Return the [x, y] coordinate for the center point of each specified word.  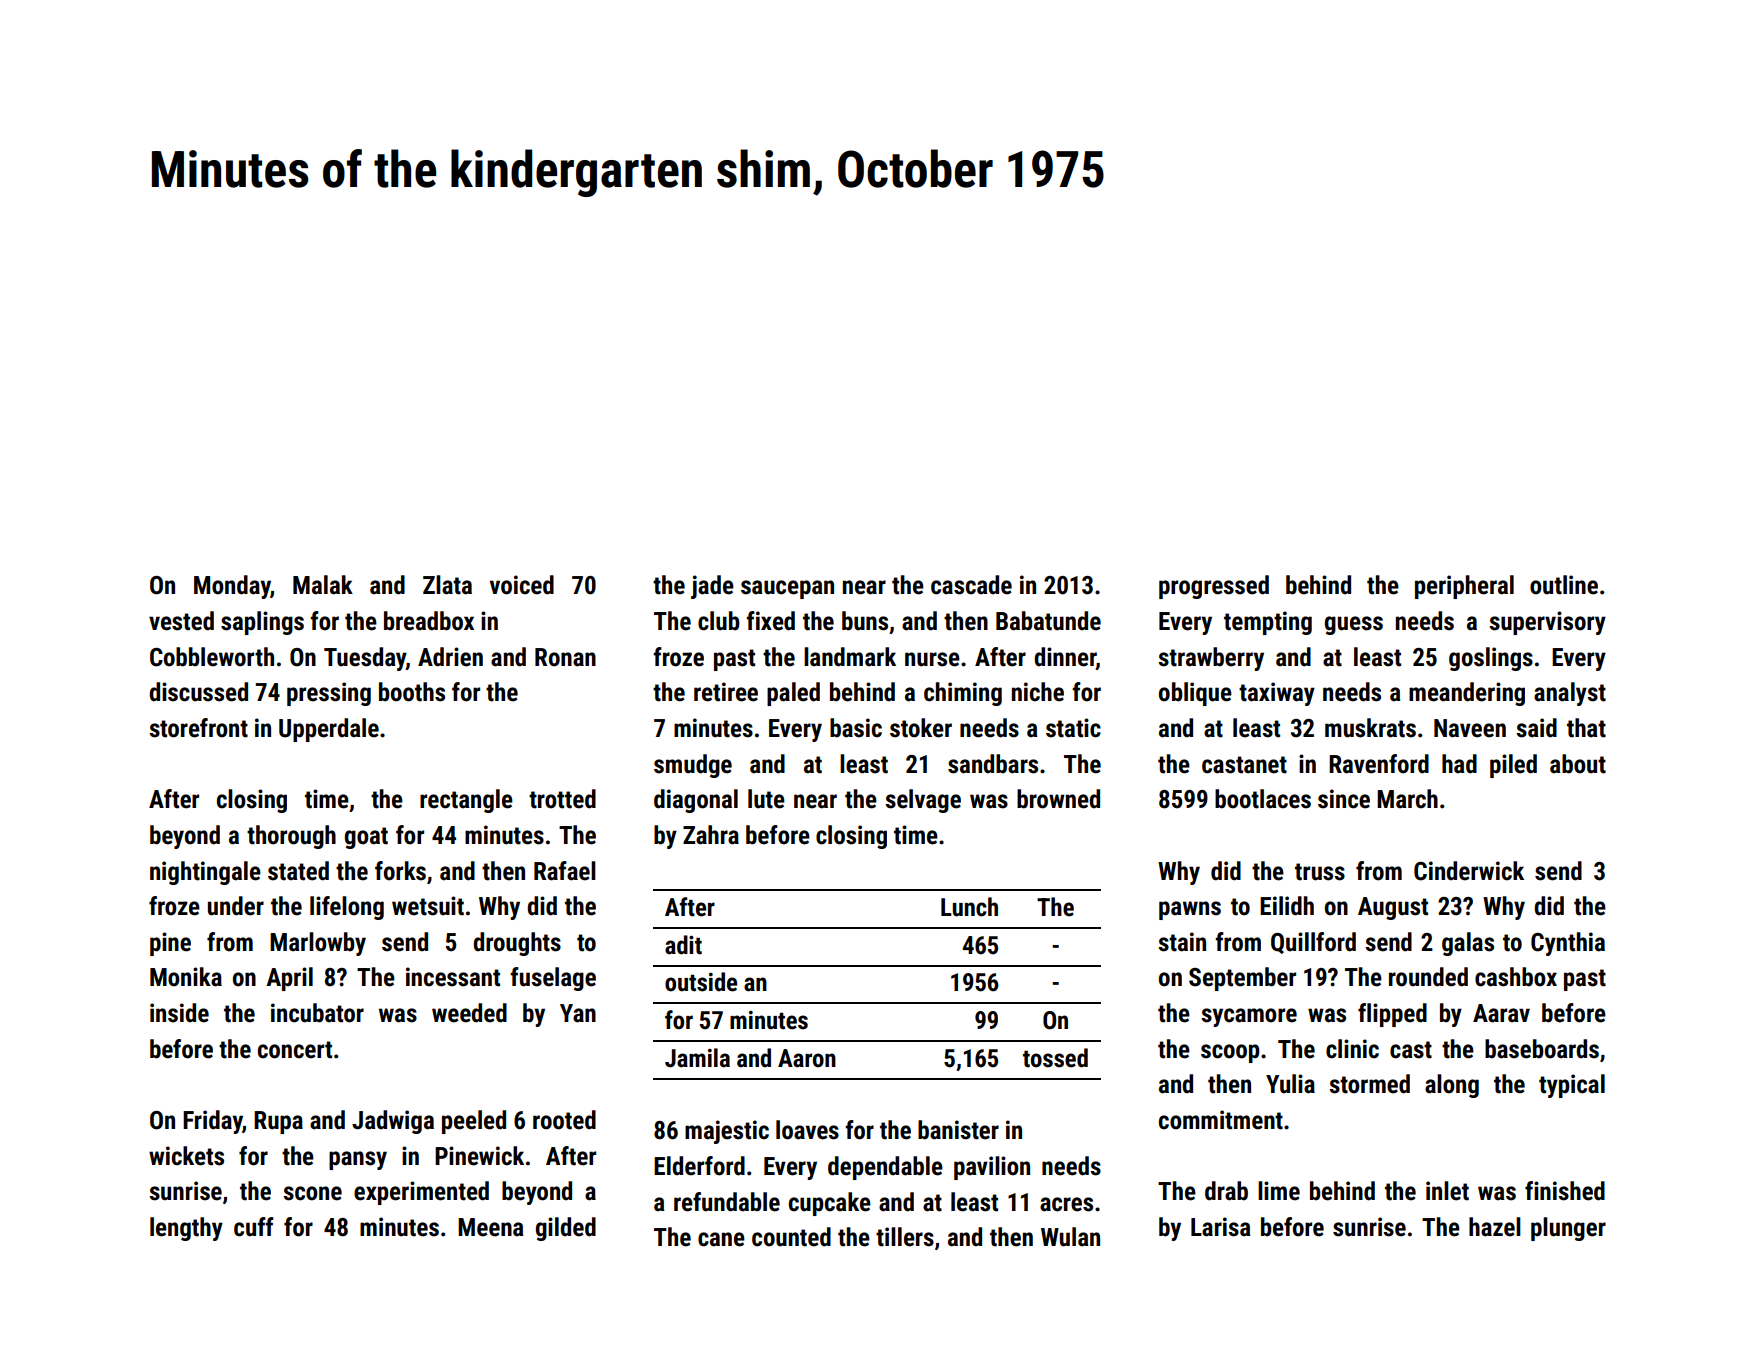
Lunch [969, 907]
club [719, 621]
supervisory [1547, 623]
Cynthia [1568, 944]
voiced [522, 585]
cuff [254, 1227]
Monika [186, 977]
